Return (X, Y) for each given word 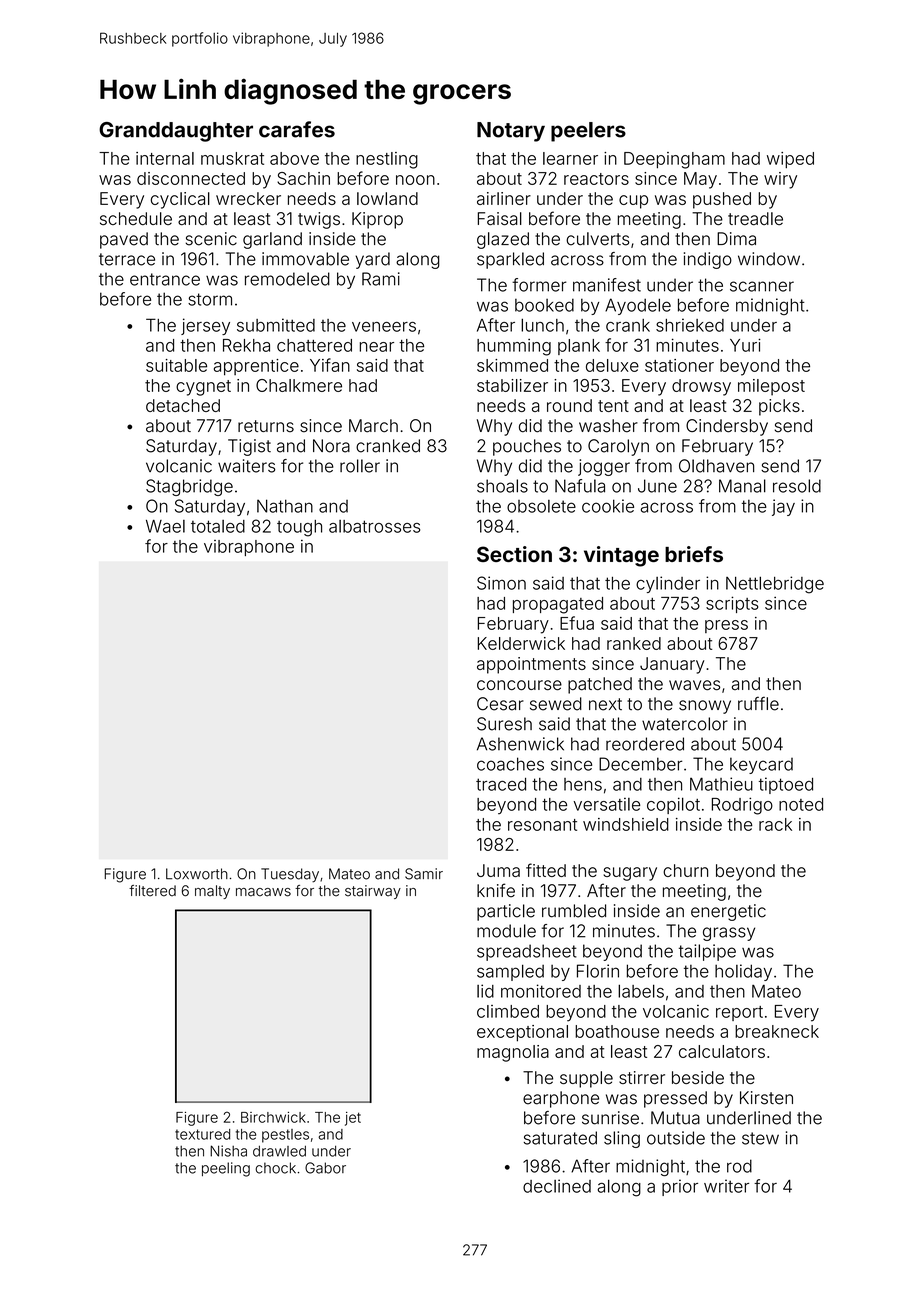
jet (353, 1119)
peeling (226, 1169)
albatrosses (374, 526)
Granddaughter (176, 132)
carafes (297, 129)
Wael (165, 526)
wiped (790, 160)
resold (797, 486)
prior (680, 1187)
